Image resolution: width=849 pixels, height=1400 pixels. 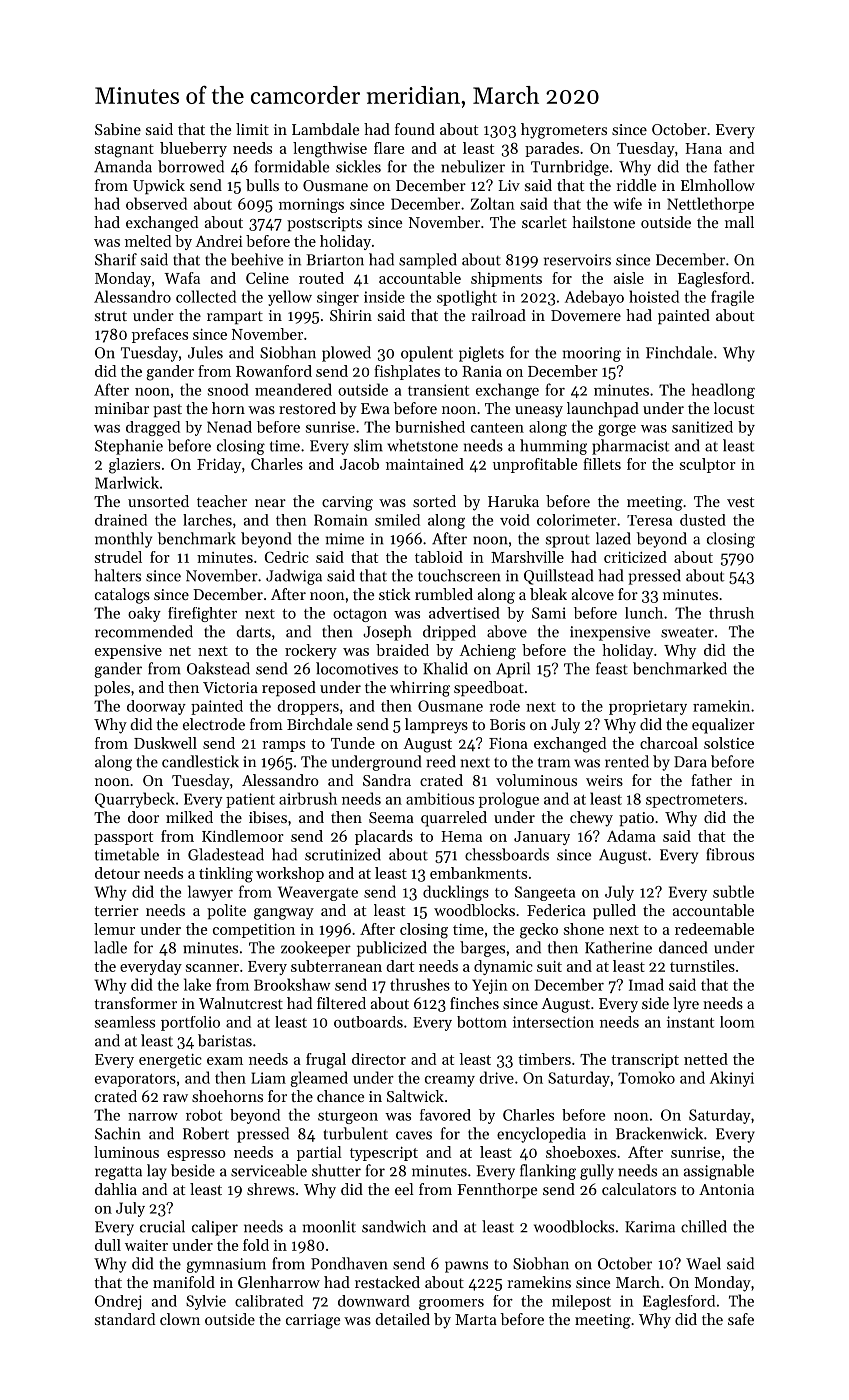 I want to click on prologue, so click(x=509, y=800).
